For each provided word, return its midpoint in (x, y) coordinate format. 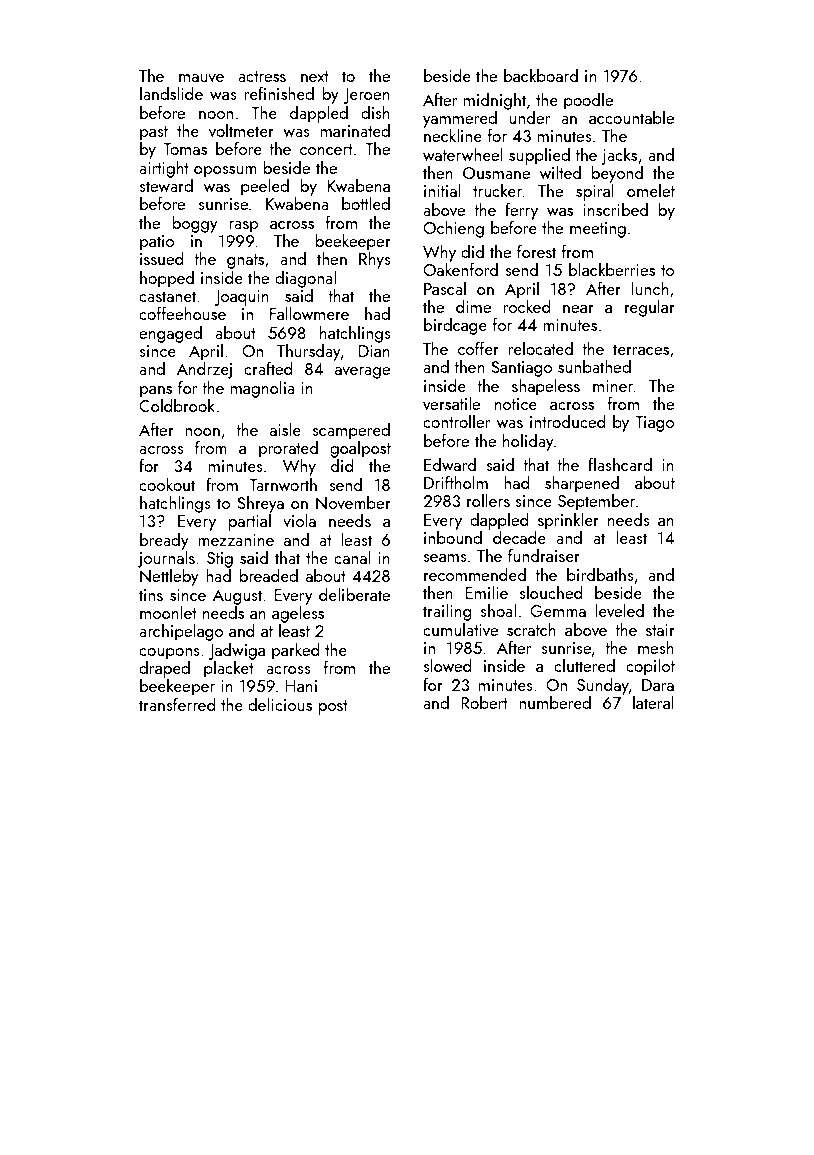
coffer (478, 348)
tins (151, 595)
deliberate (354, 594)
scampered (351, 431)
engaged (170, 334)
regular (650, 308)
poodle (588, 101)
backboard (541, 75)
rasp (243, 227)
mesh (656, 647)
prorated (288, 449)
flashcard (620, 464)
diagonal (305, 279)
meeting (598, 230)
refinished (279, 93)
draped (164, 669)
